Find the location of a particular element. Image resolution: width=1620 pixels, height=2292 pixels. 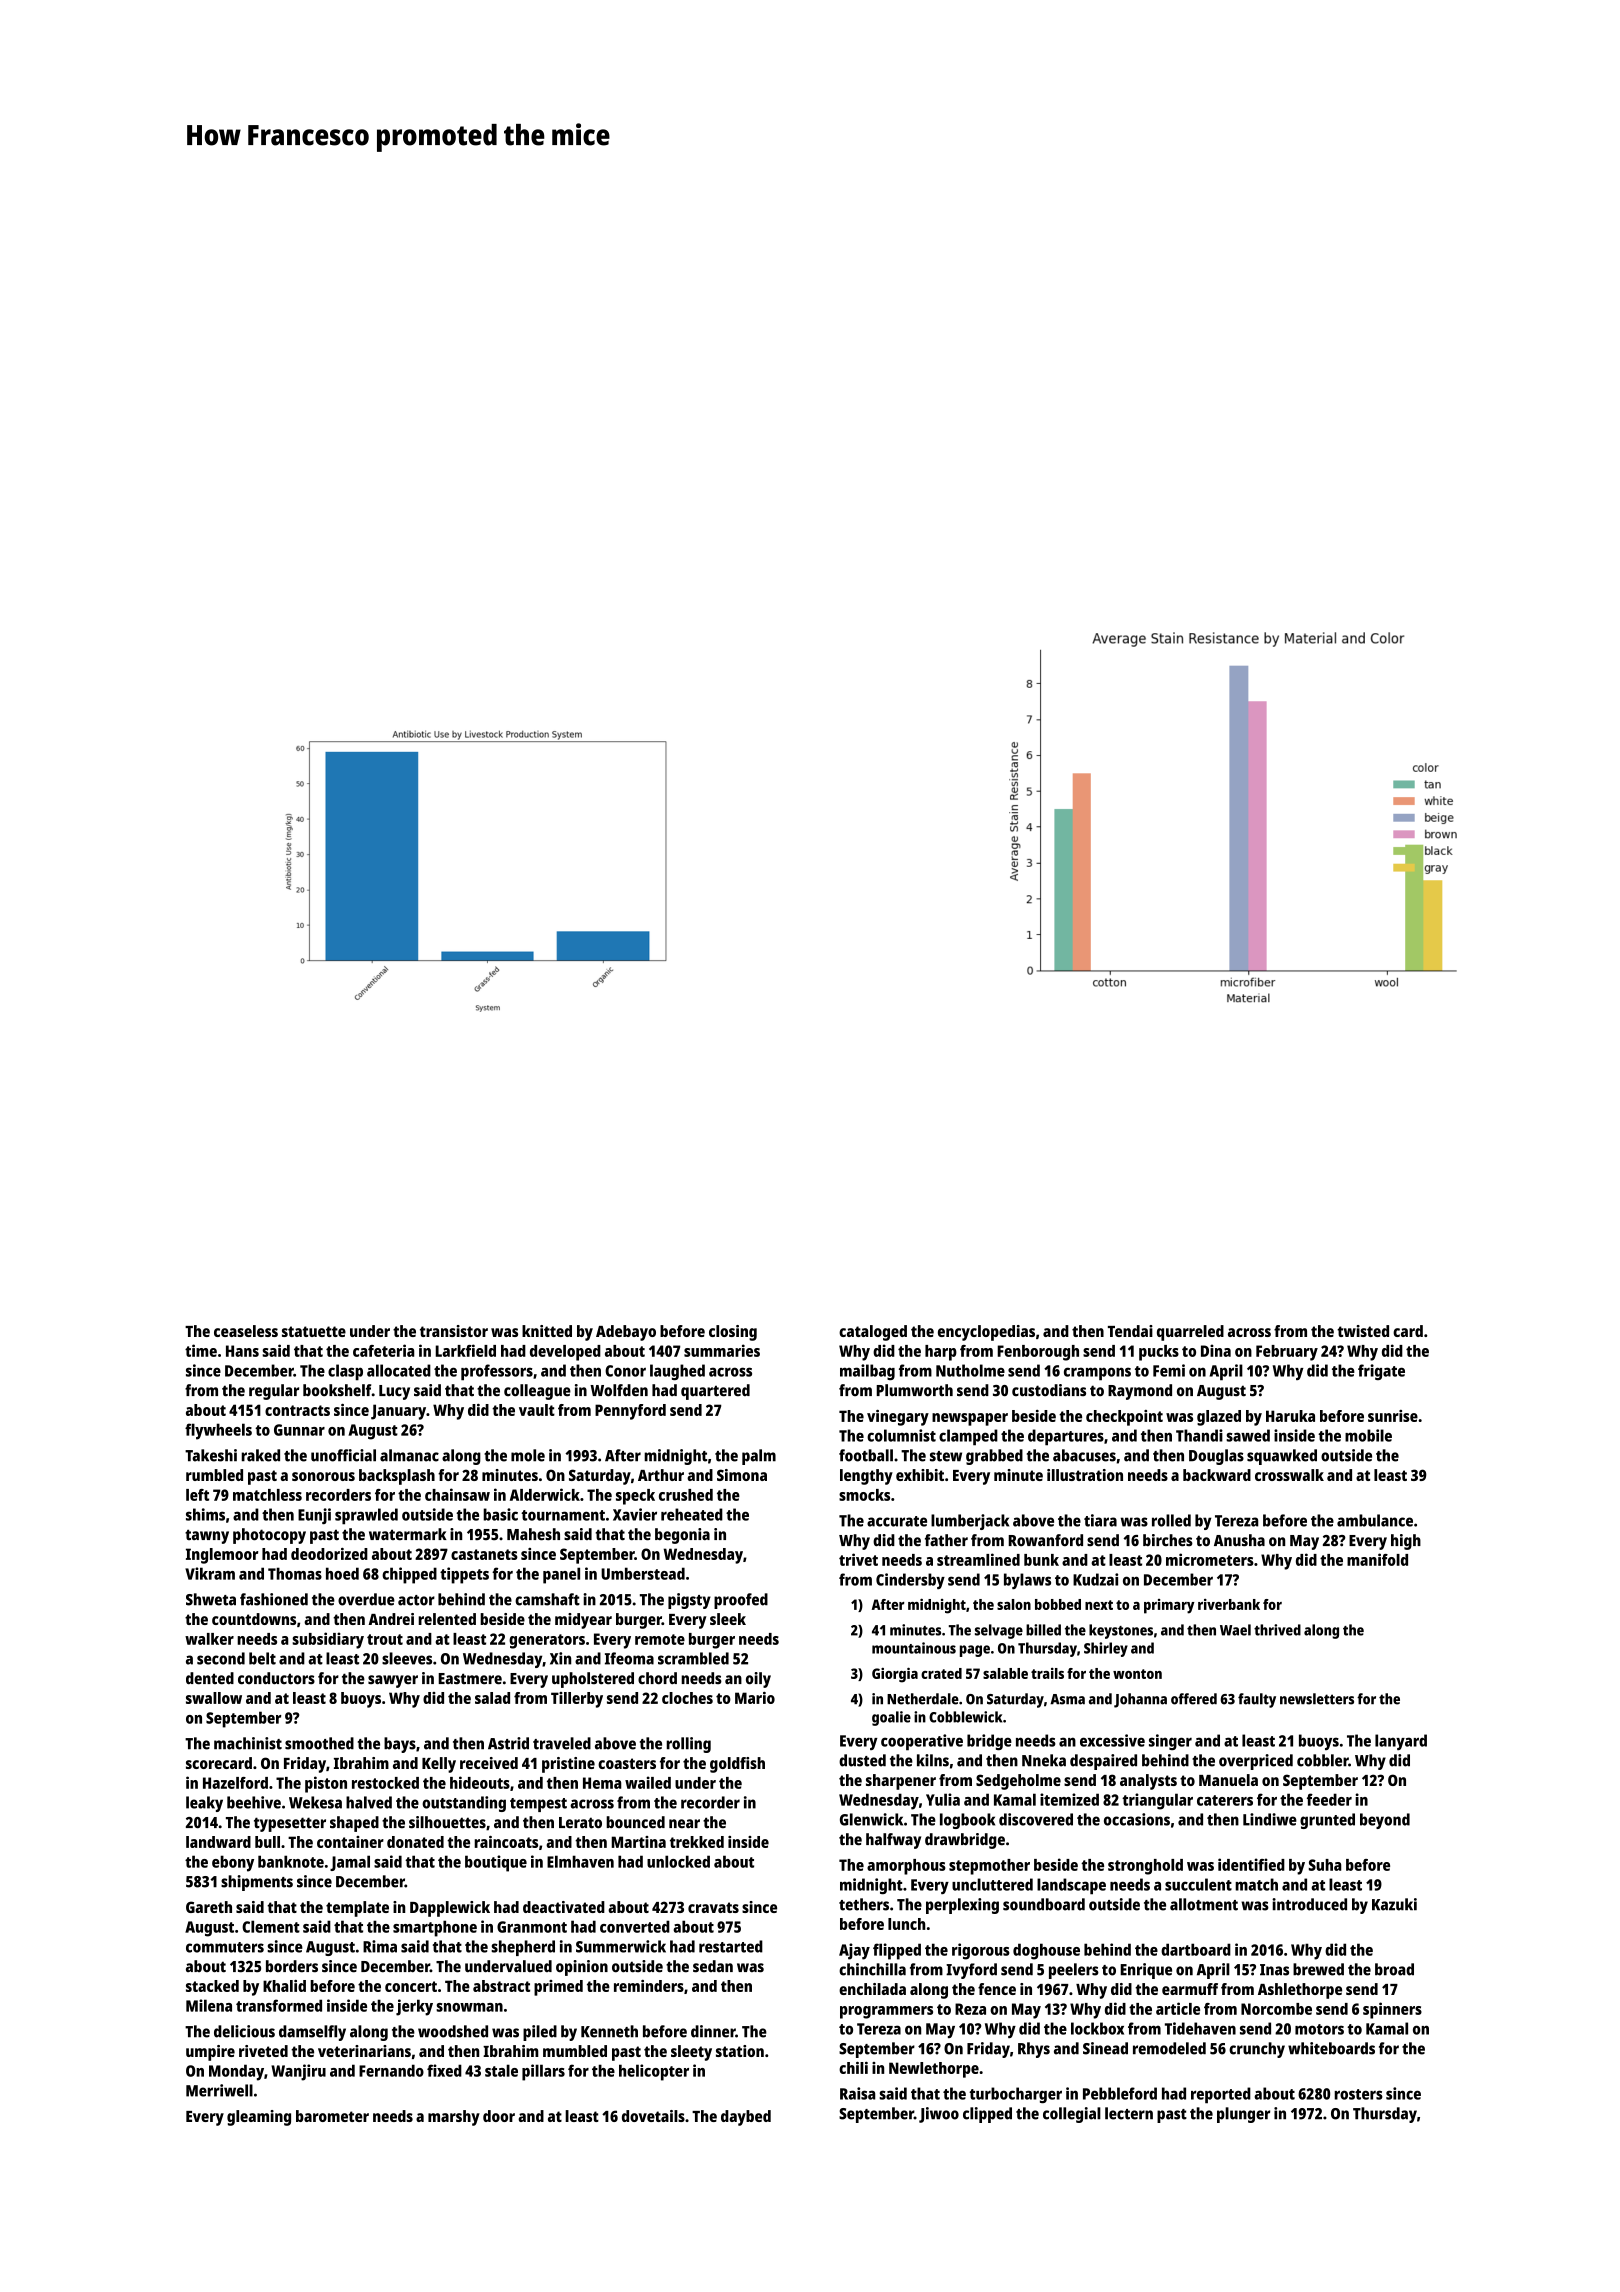

Pennyford is located at coordinates (630, 1412).
